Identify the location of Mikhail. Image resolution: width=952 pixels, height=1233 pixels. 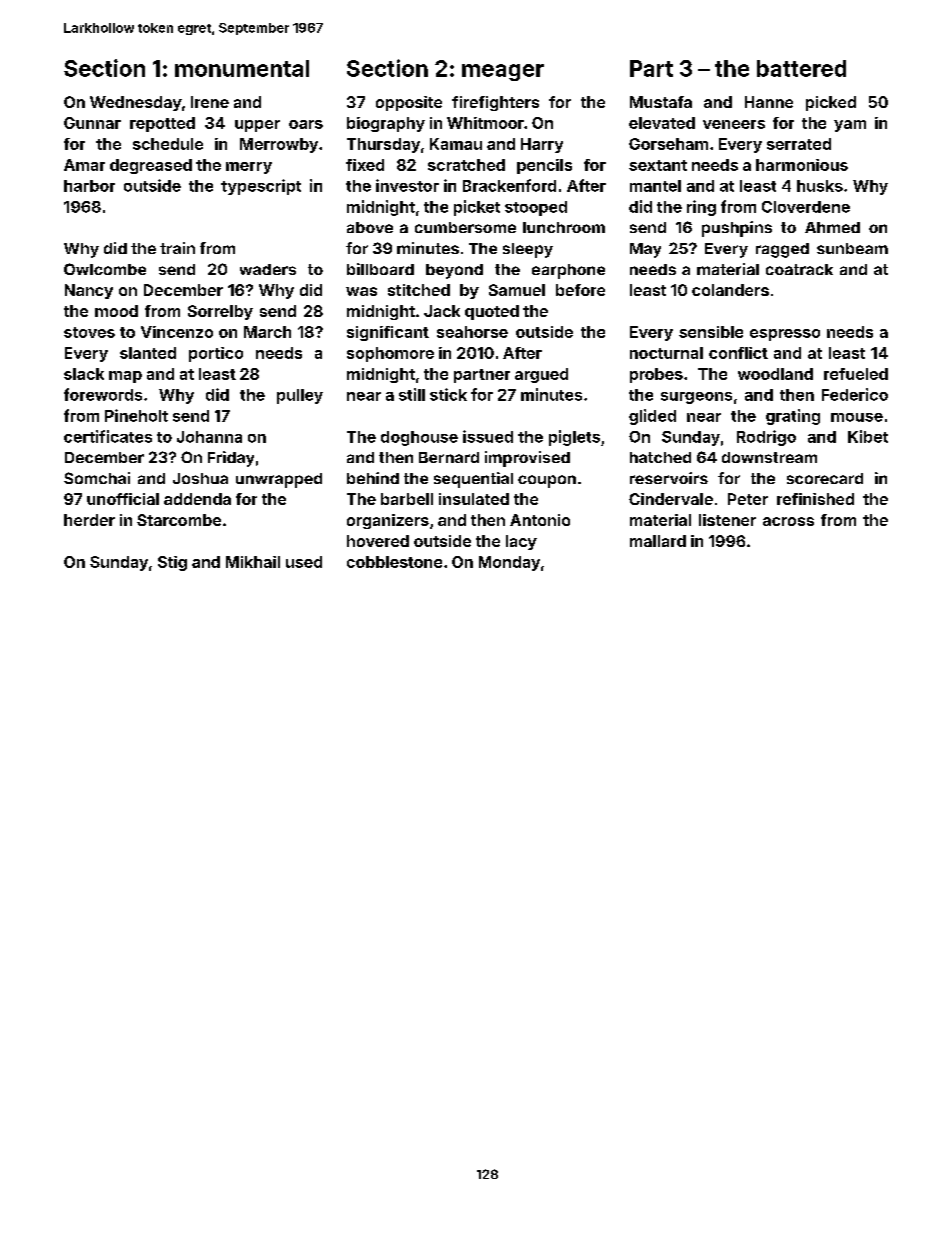
(253, 562).
